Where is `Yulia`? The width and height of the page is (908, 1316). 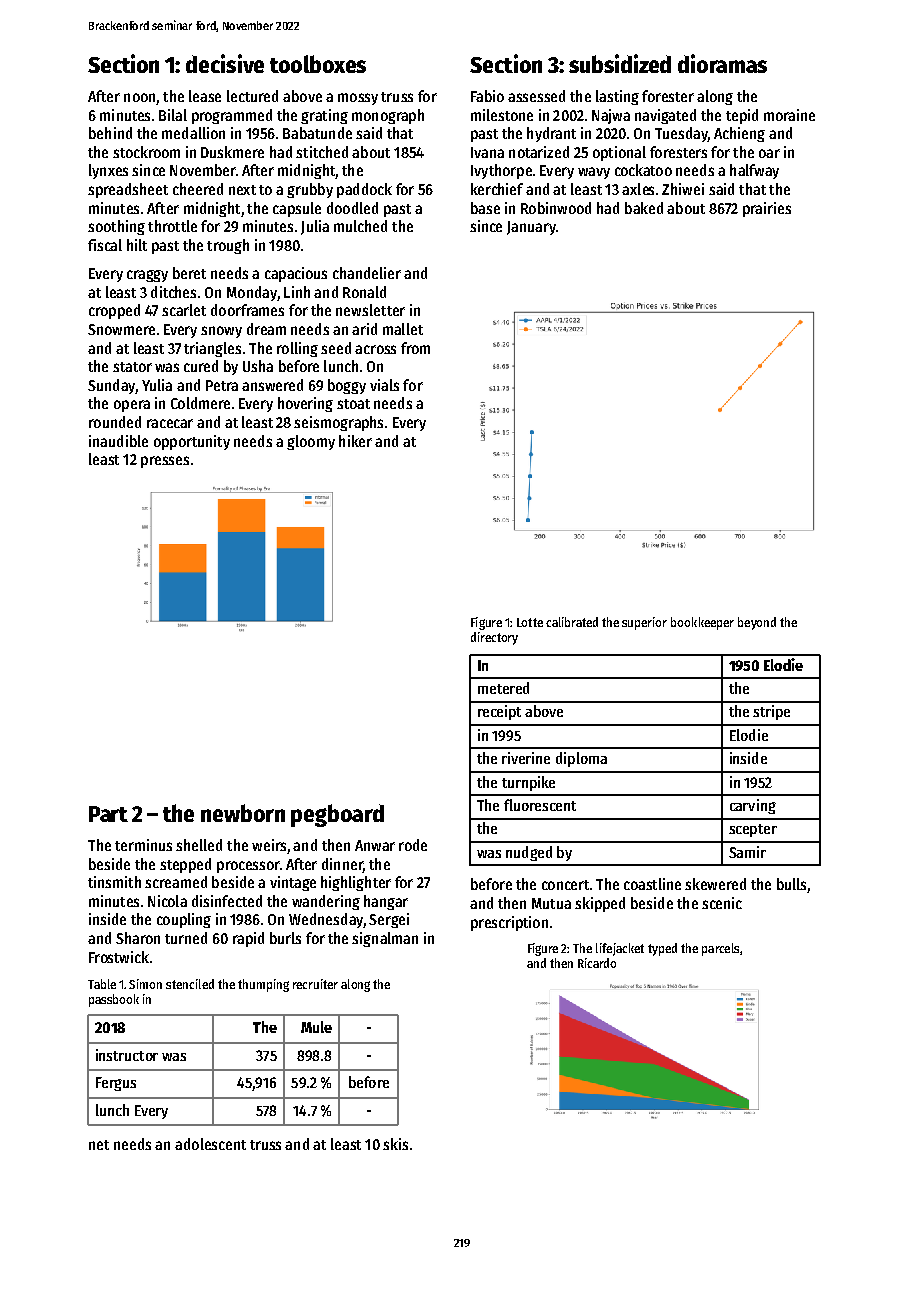 Yulia is located at coordinates (157, 385).
